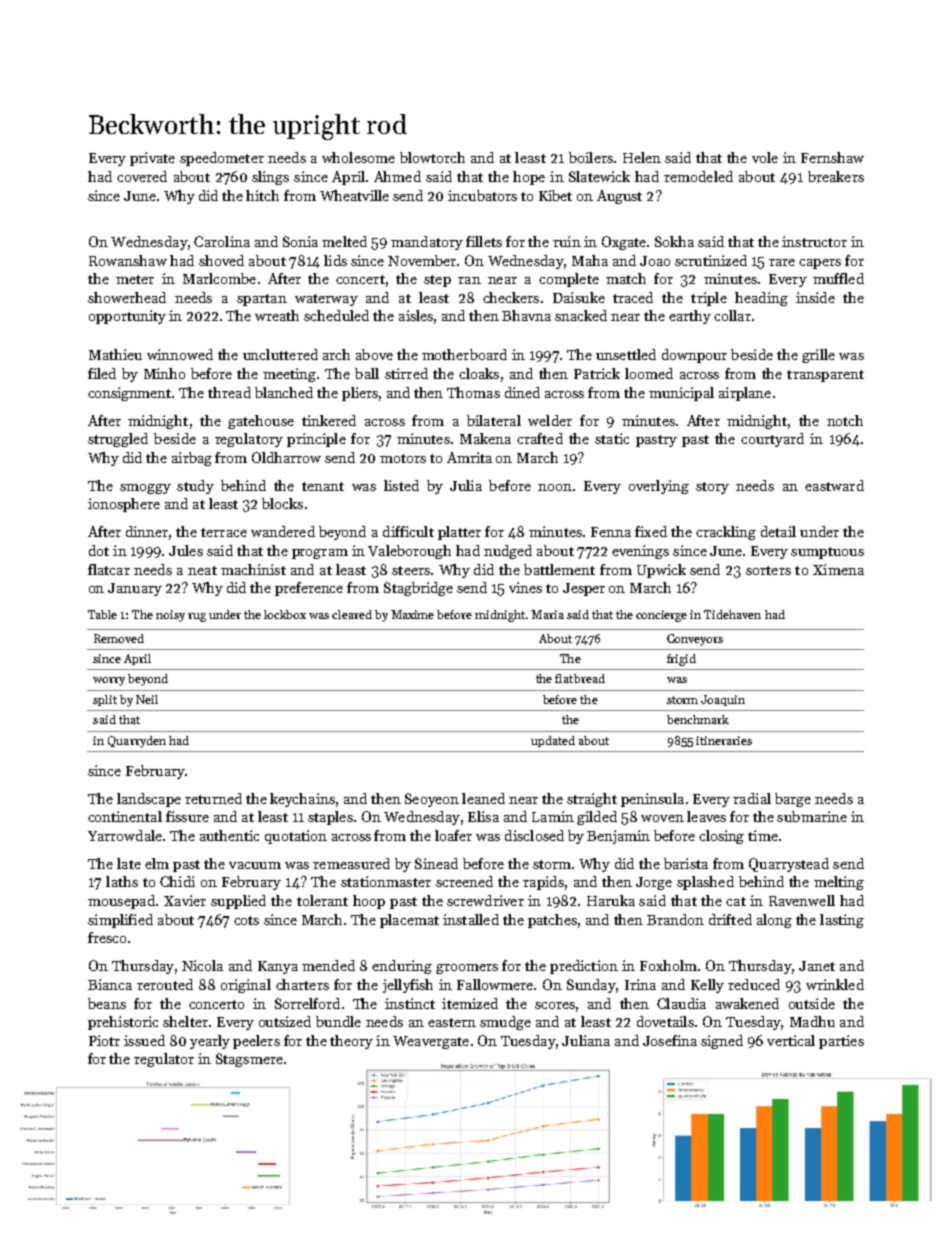  Describe the element at coordinates (723, 700) in the screenshot. I see `Joaquin` at that location.
